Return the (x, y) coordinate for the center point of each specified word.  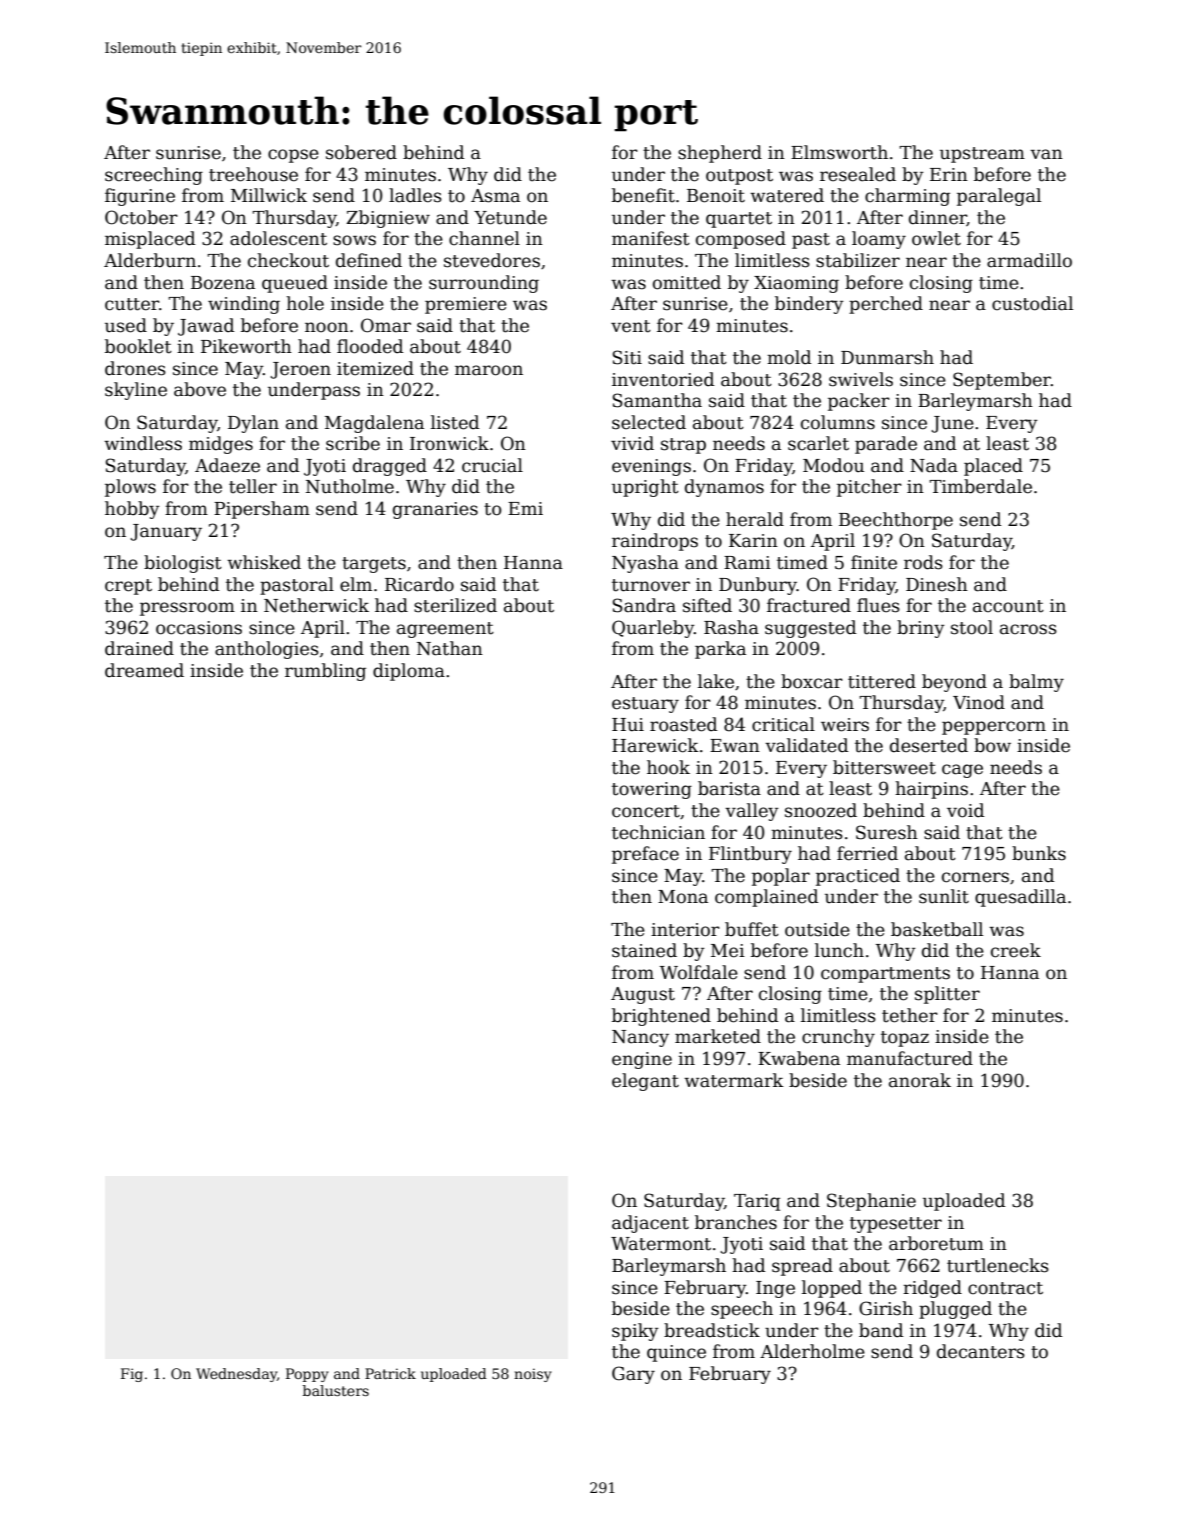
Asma (495, 196)
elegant (645, 1082)
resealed (858, 174)
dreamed (144, 670)
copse (293, 156)
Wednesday (236, 1375)
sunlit (944, 896)
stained (644, 950)
